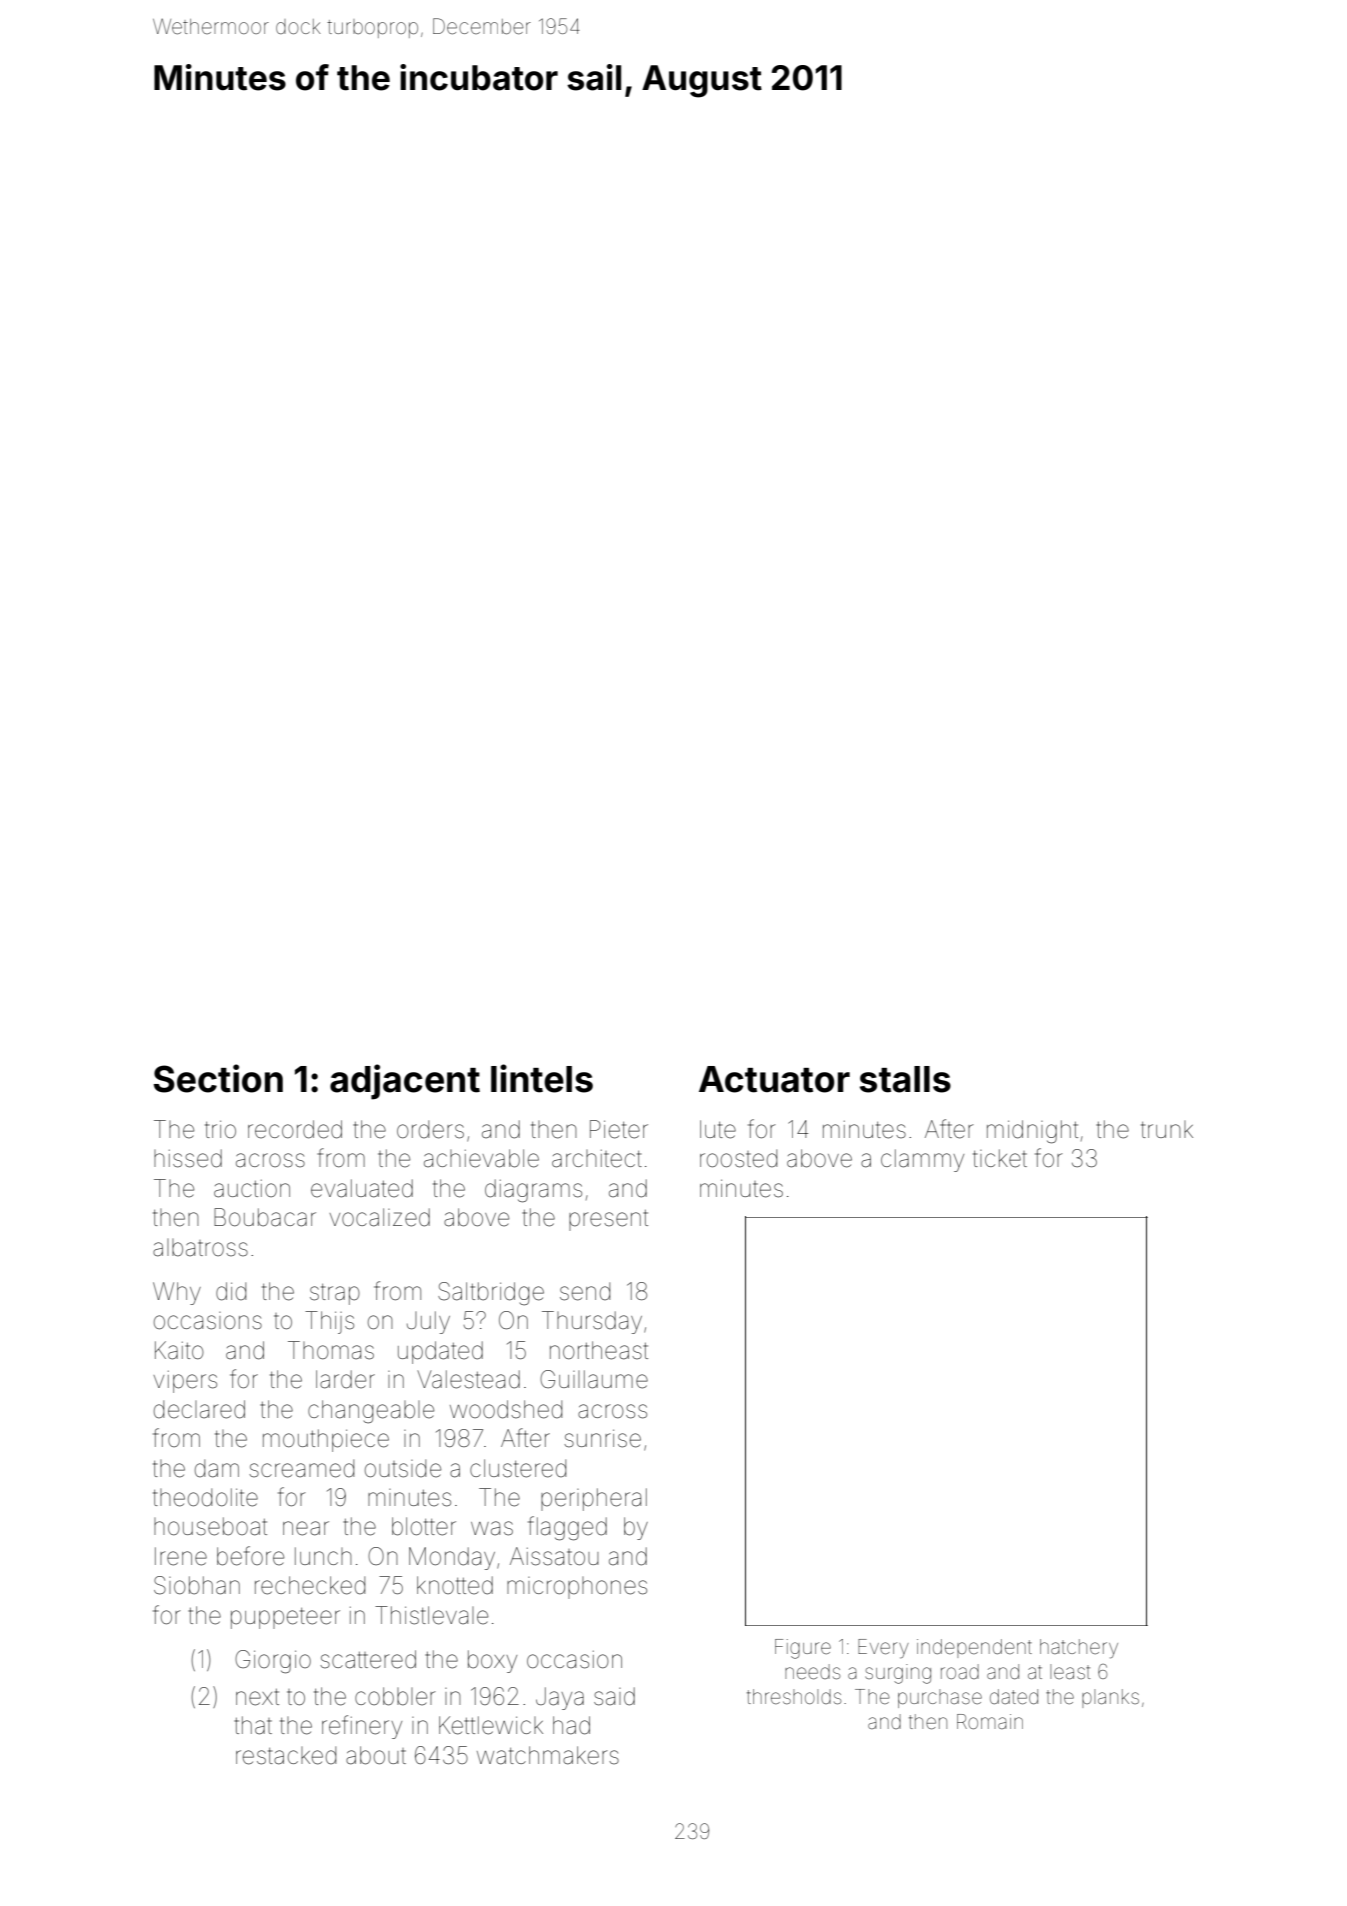 This document has width=1347, height=1906. Describe the element at coordinates (379, 1217) in the document. I see `vocalized` at that location.
